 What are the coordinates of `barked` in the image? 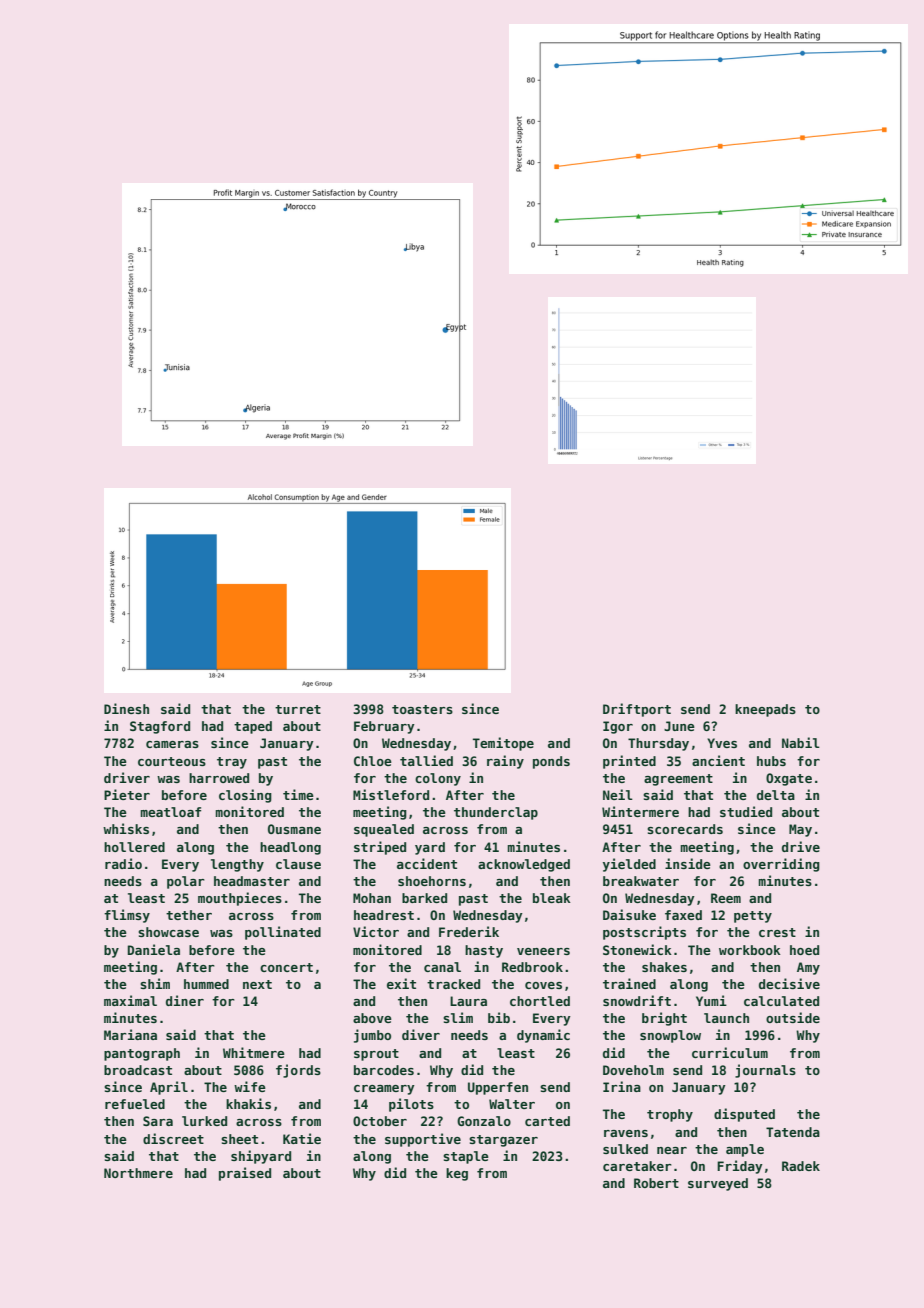 It's located at (424, 898).
